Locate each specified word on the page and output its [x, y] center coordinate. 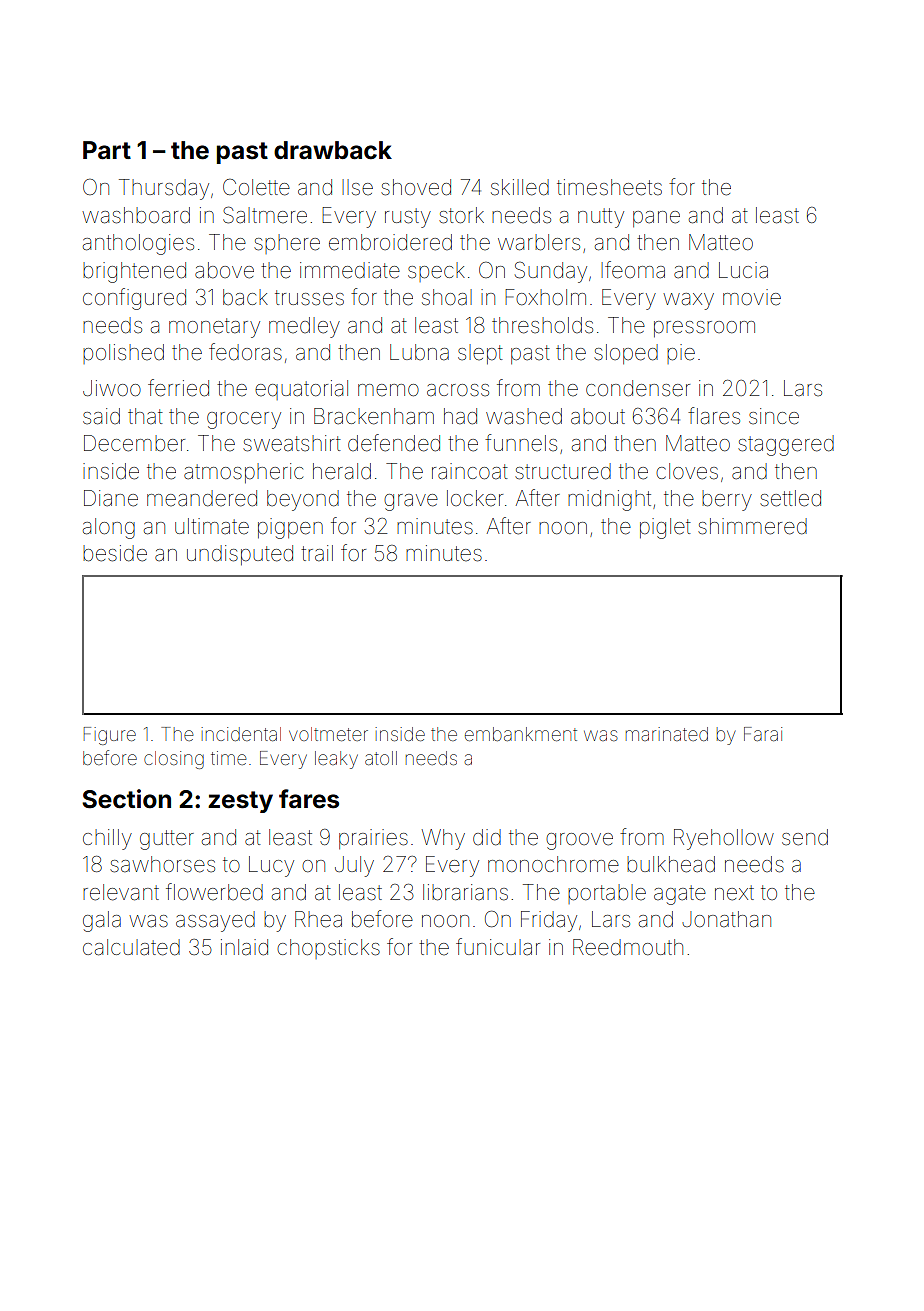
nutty [601, 218]
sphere [287, 244]
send [805, 837]
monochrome [553, 864]
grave [411, 502]
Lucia [743, 270]
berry [727, 500]
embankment [521, 734]
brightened [134, 272]
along [109, 528]
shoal [447, 297]
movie [752, 297]
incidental [241, 734]
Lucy [271, 866]
